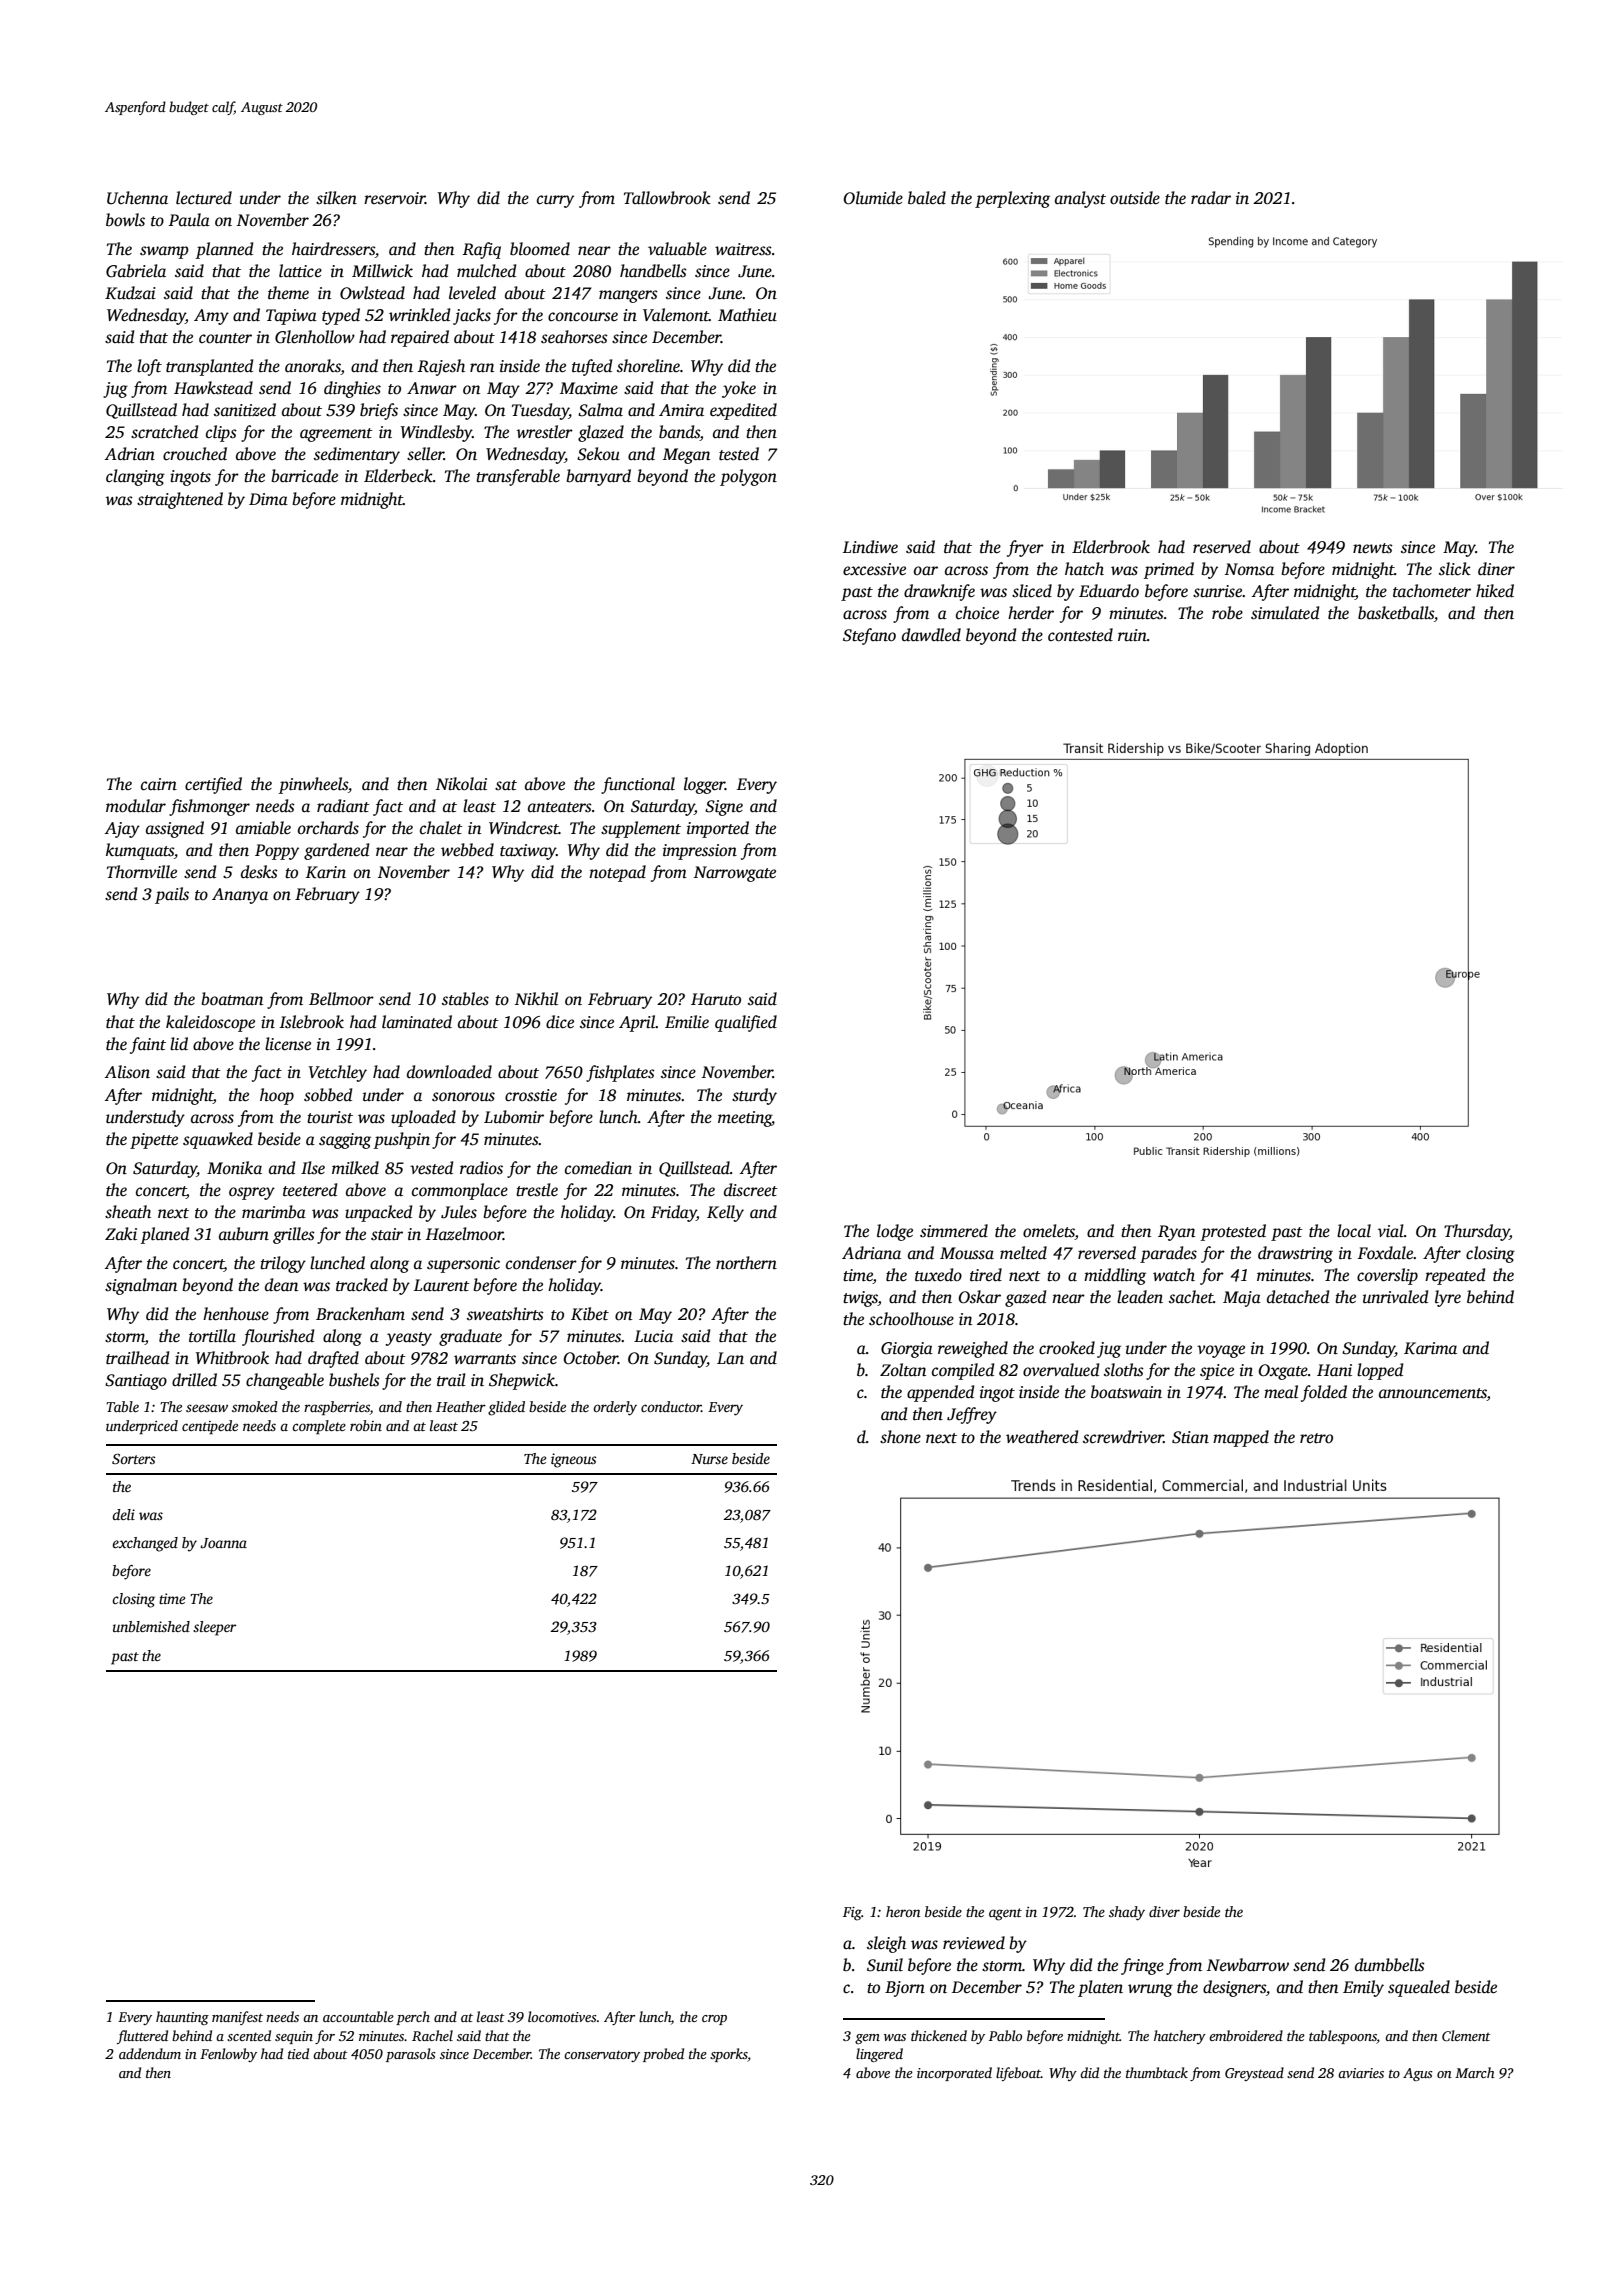  What do you see at coordinates (1430, 1348) in the document?
I see `Karima` at bounding box center [1430, 1348].
